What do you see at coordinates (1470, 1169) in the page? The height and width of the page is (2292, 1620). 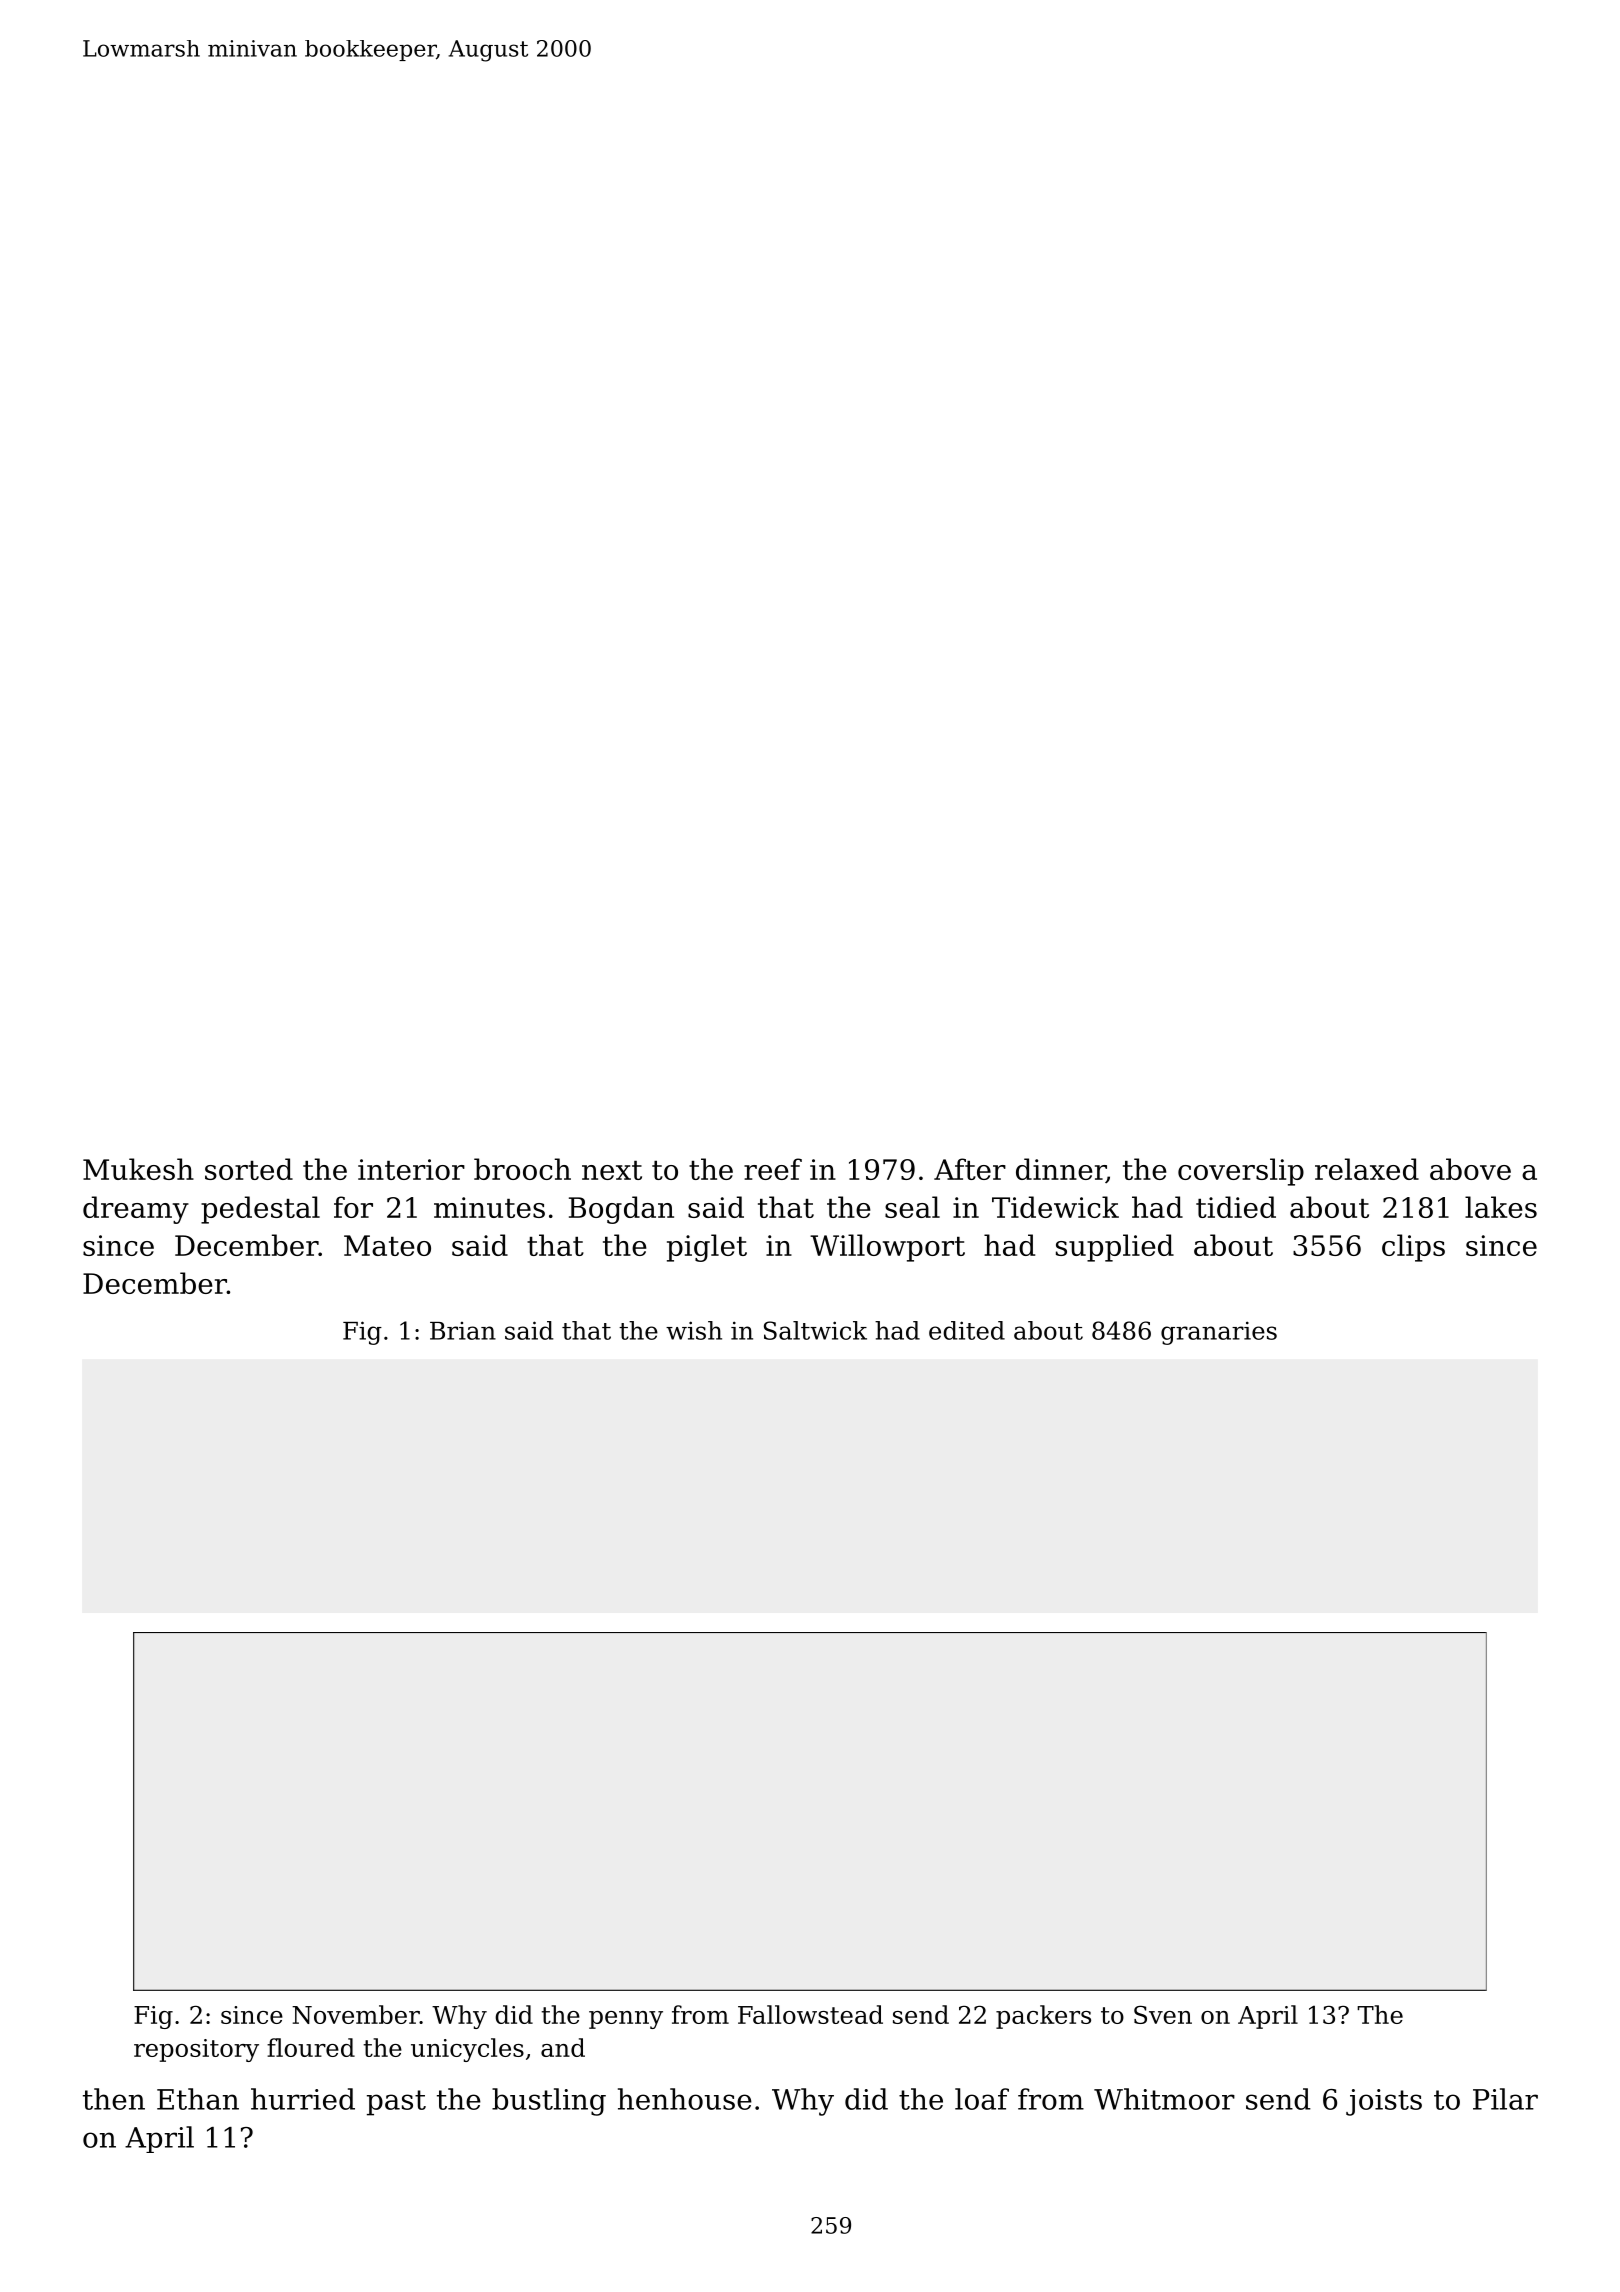 I see `above` at bounding box center [1470, 1169].
